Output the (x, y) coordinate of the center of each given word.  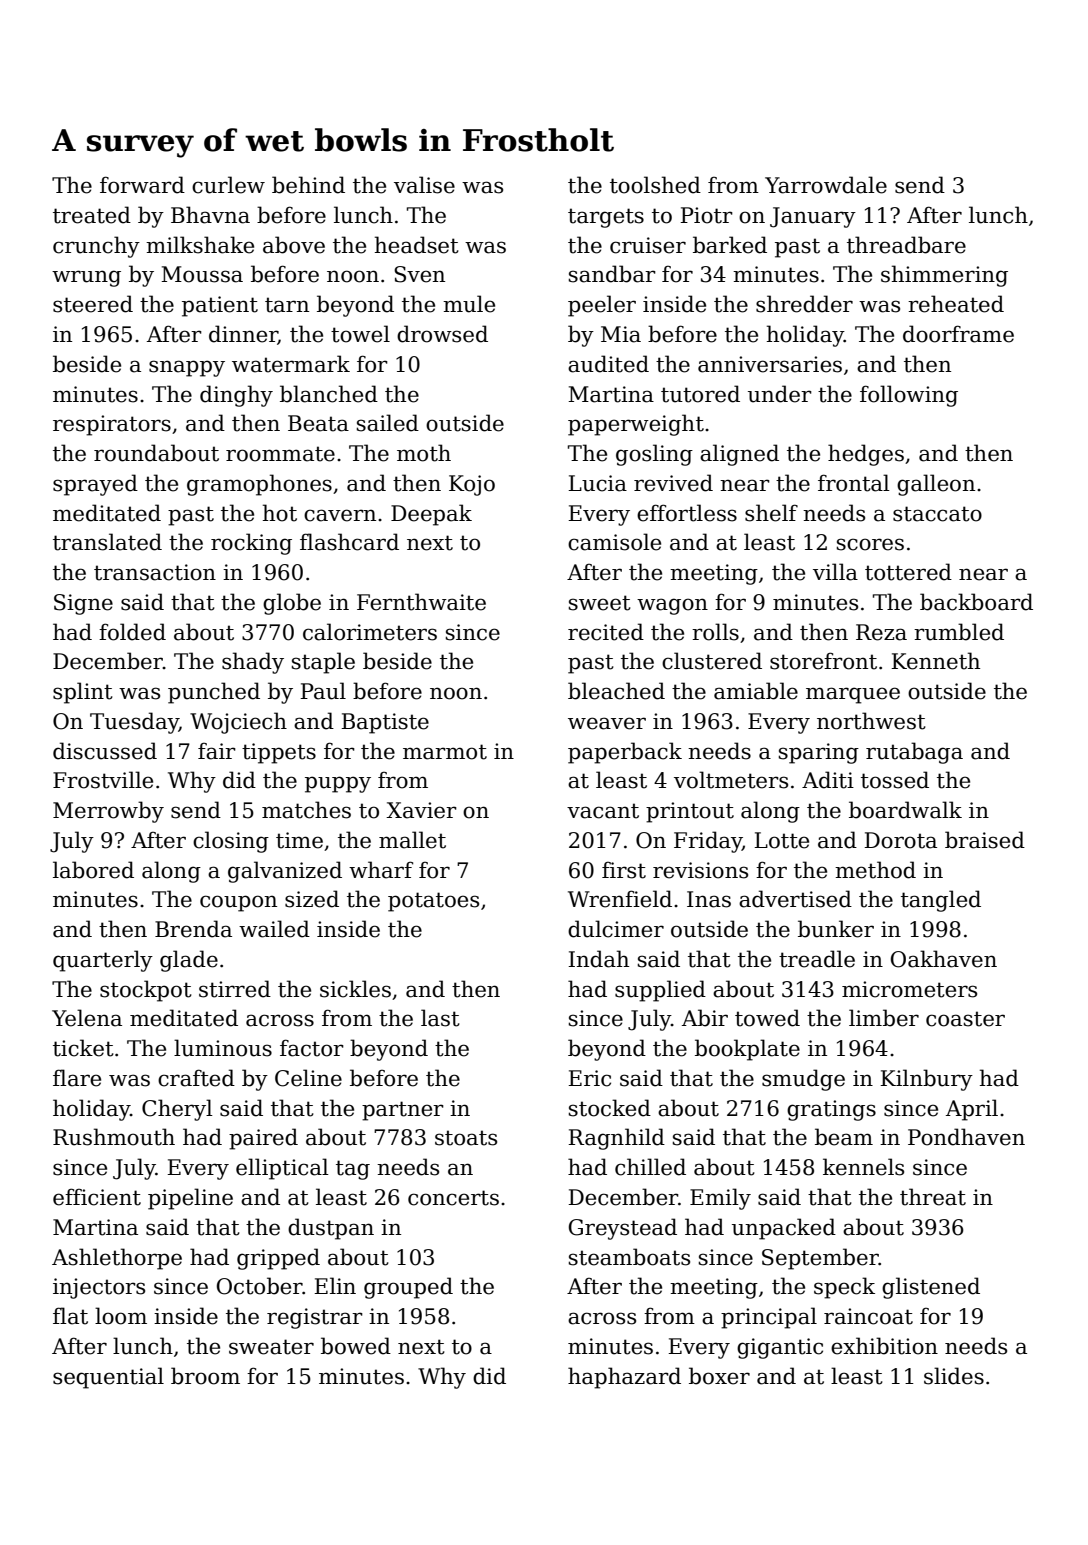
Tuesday (134, 723)
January (813, 217)
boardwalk (905, 810)
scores (870, 544)
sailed (388, 423)
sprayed (95, 485)
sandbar (612, 274)
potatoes (433, 902)
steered (93, 304)
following (909, 396)
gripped (278, 1259)
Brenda (193, 929)
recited (606, 632)
